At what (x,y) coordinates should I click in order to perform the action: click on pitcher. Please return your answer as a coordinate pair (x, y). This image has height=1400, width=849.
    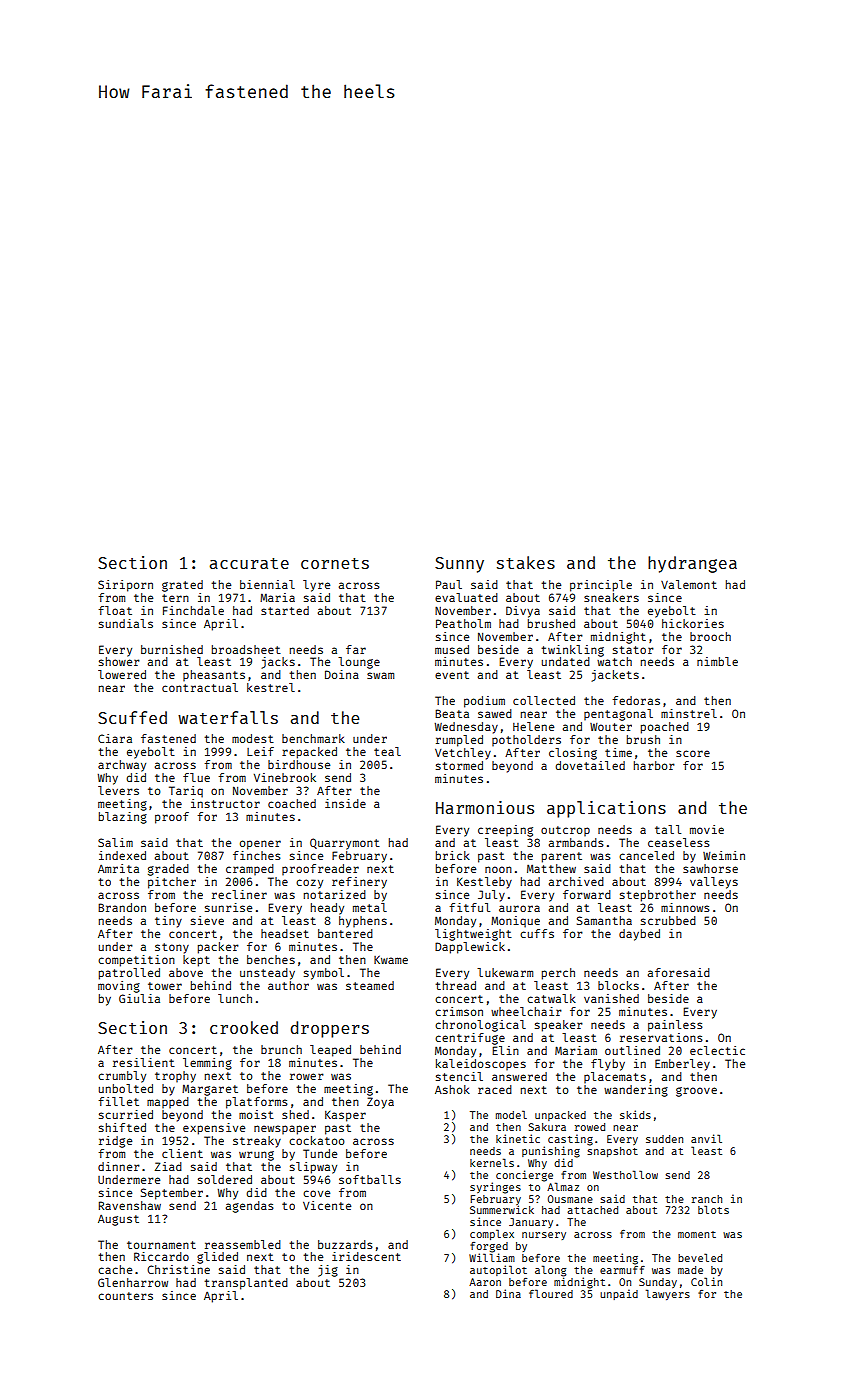
    Looking at the image, I should click on (172, 883).
